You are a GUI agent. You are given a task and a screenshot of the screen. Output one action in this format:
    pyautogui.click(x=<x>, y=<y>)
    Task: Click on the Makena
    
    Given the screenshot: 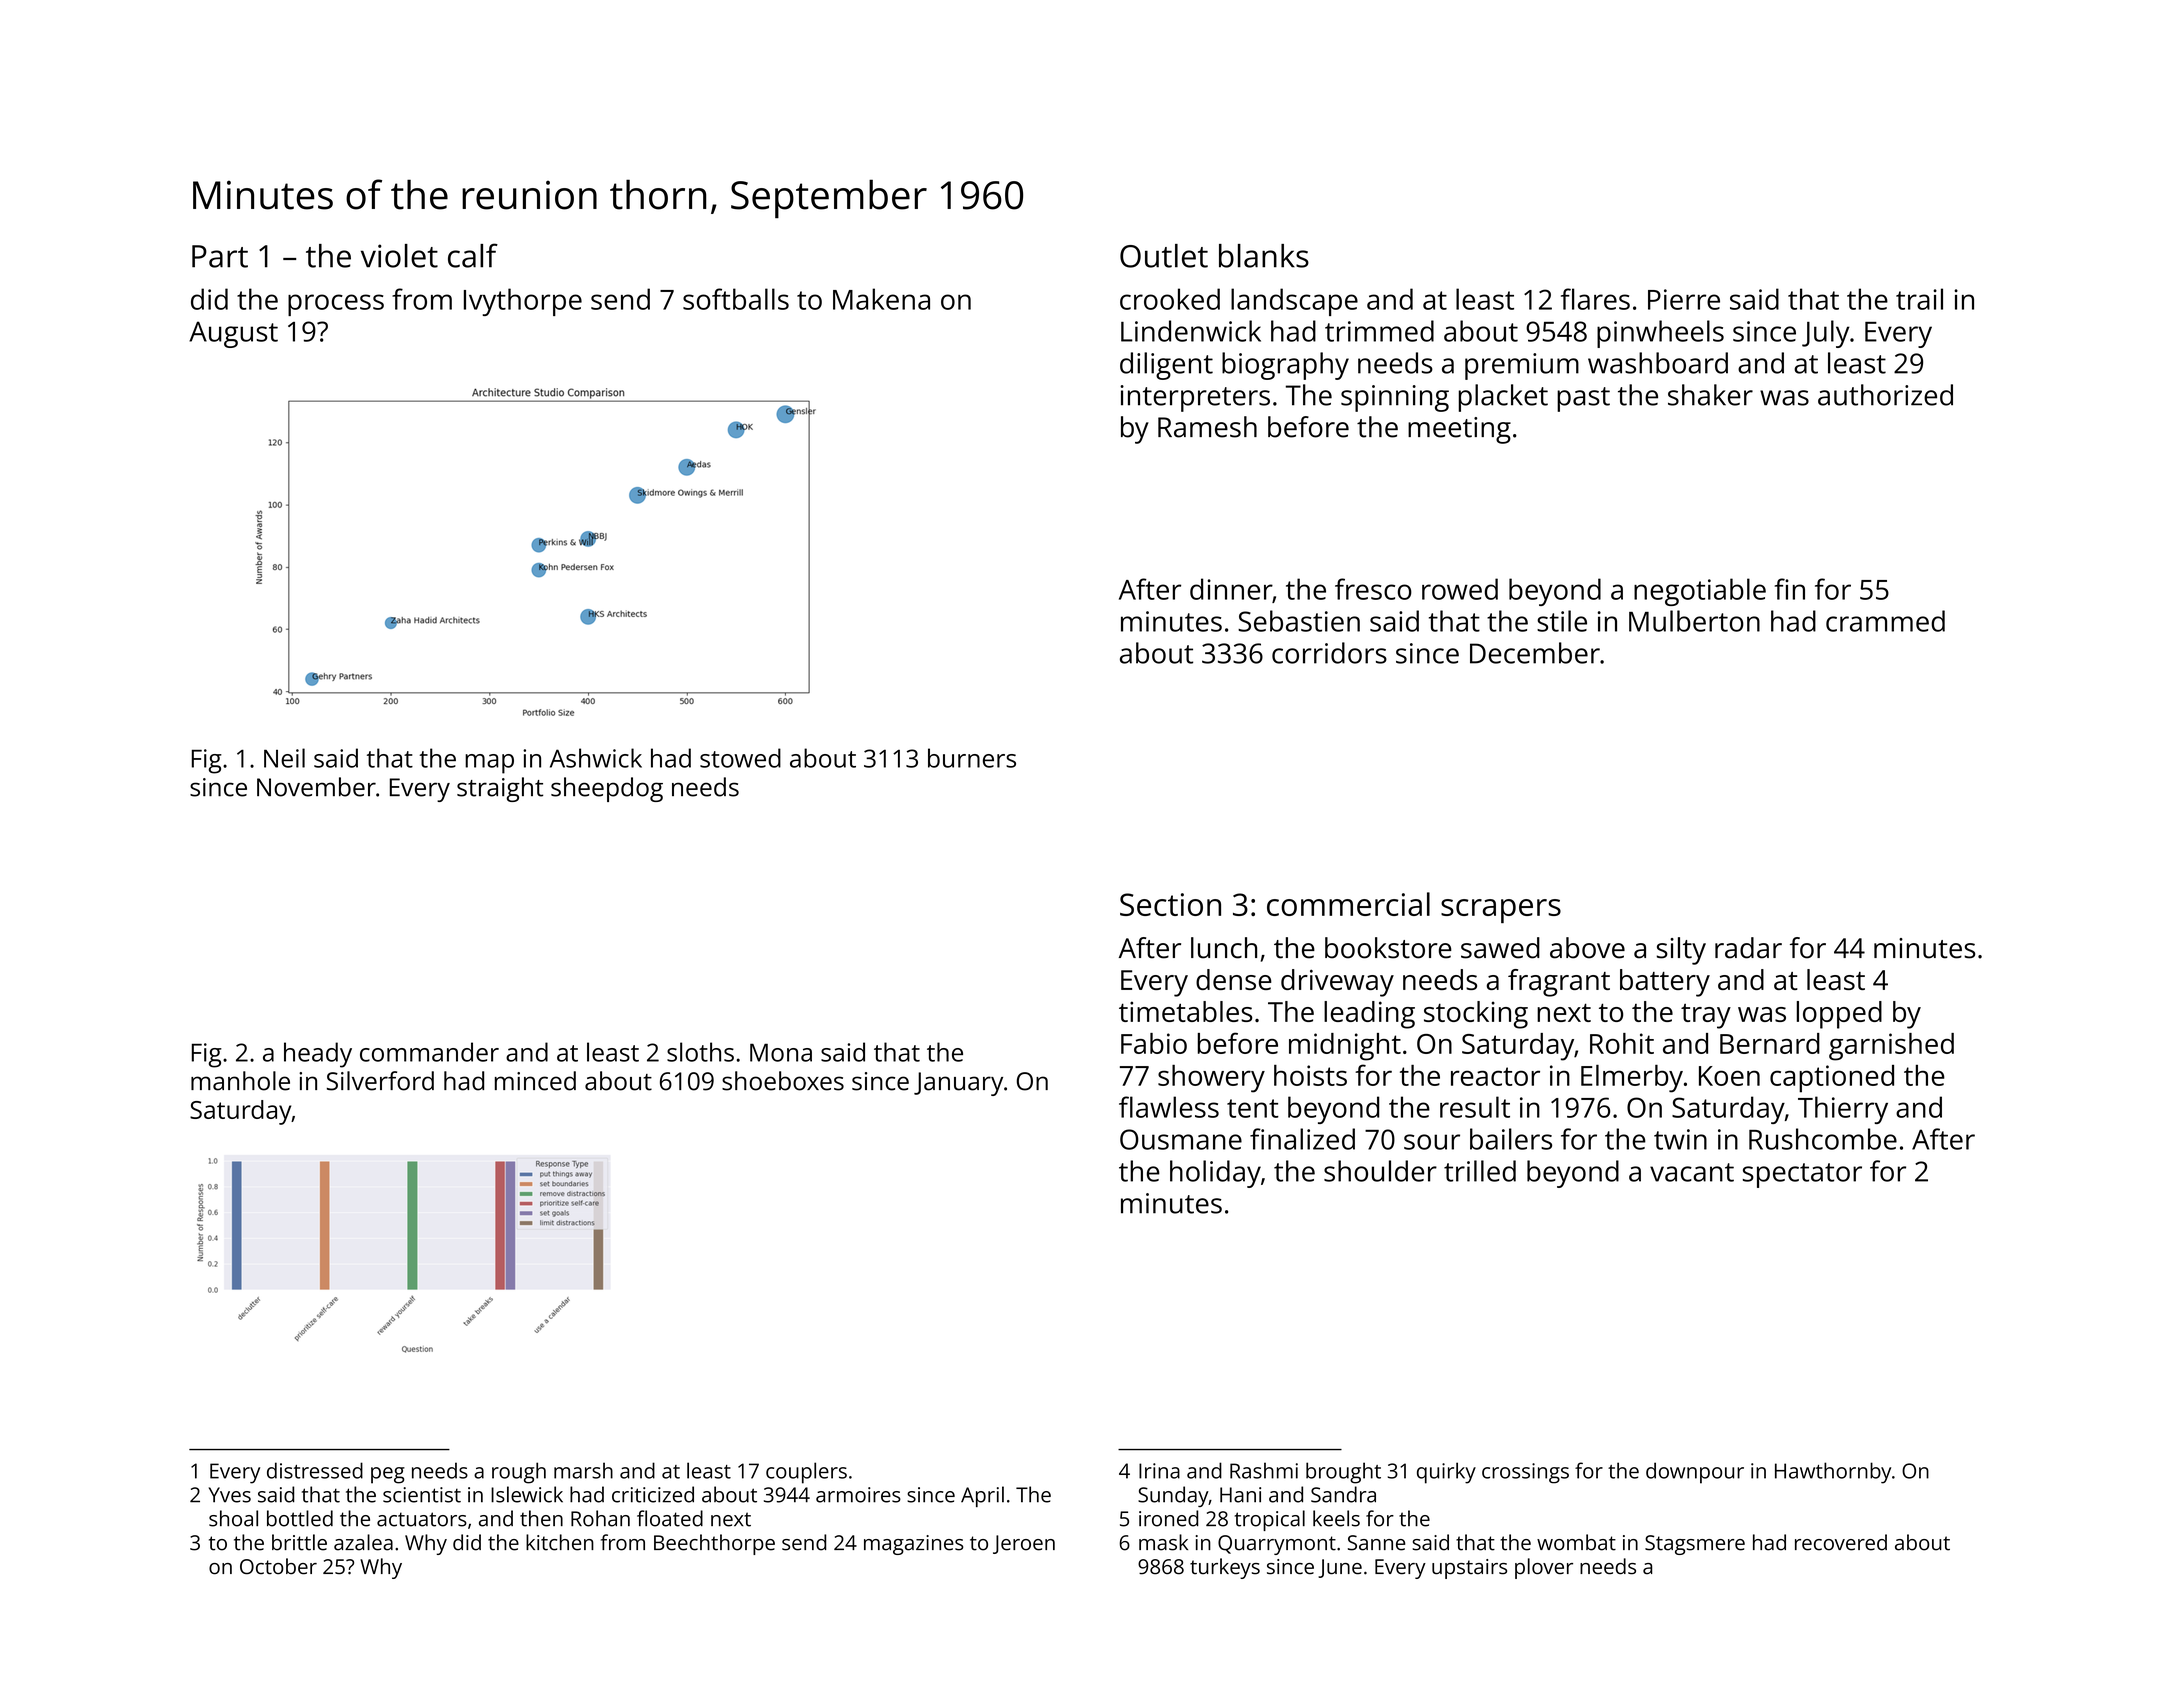 What is the action you would take?
    pyautogui.click(x=881, y=299)
